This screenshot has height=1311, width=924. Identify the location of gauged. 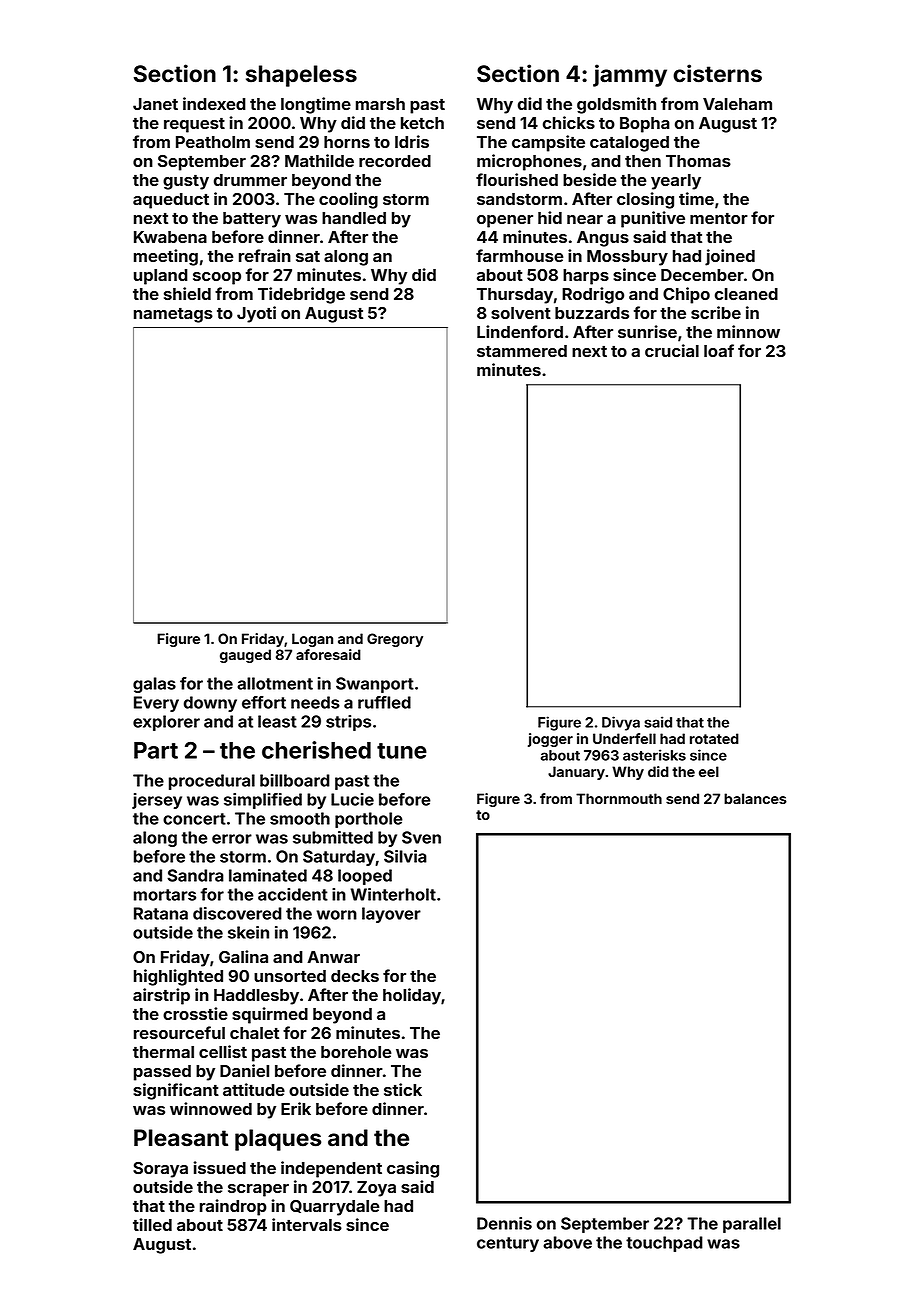
(245, 656).
